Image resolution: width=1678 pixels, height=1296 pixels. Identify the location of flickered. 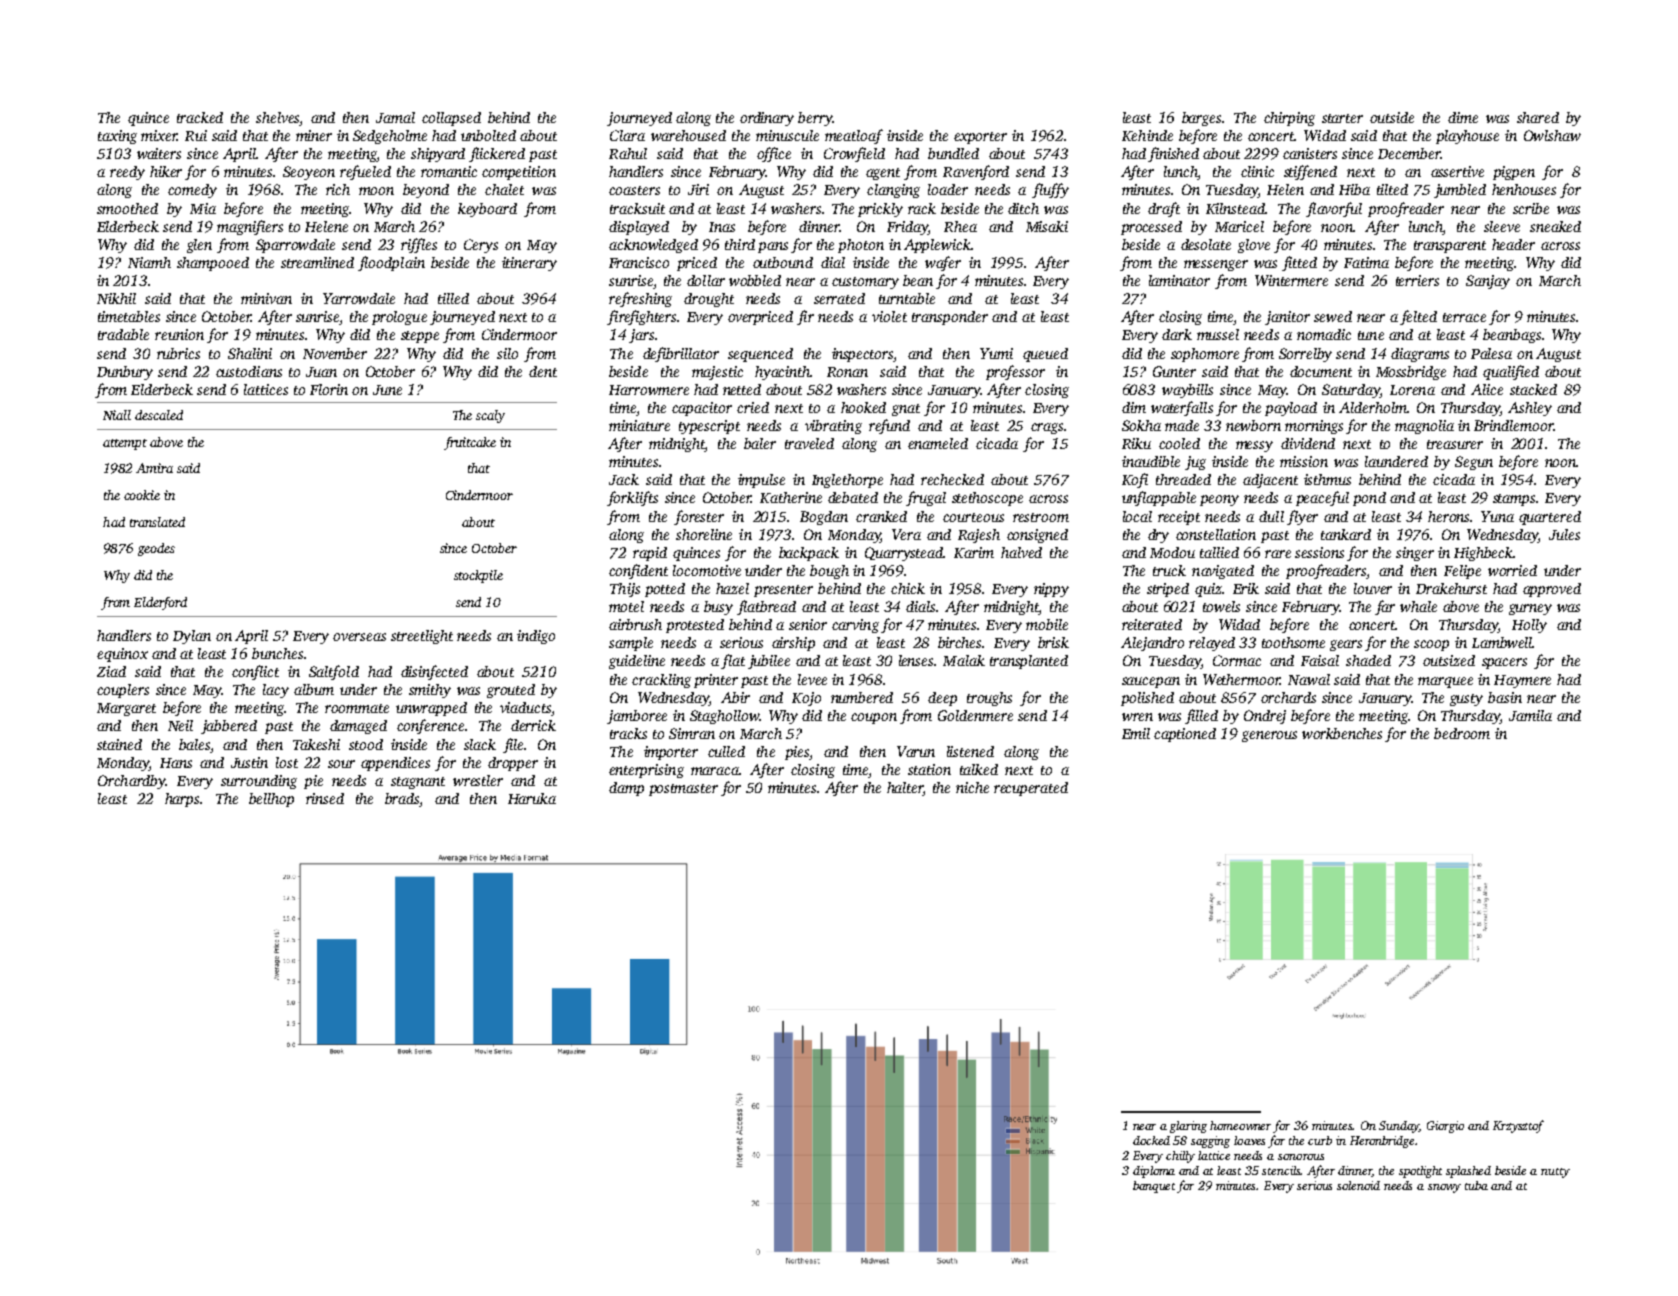
(497, 154).
